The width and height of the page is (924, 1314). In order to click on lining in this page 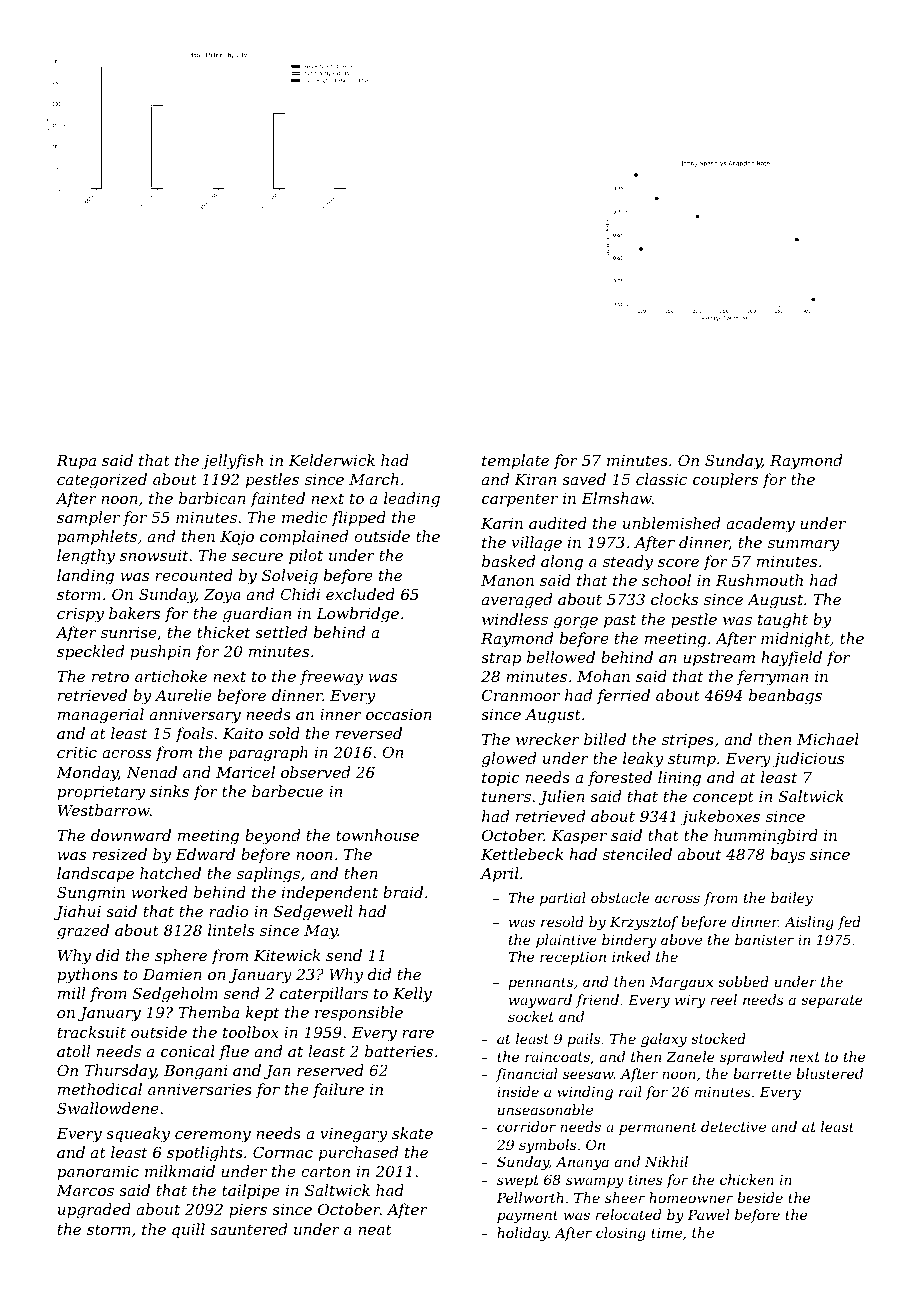, I will do `click(679, 779)`.
